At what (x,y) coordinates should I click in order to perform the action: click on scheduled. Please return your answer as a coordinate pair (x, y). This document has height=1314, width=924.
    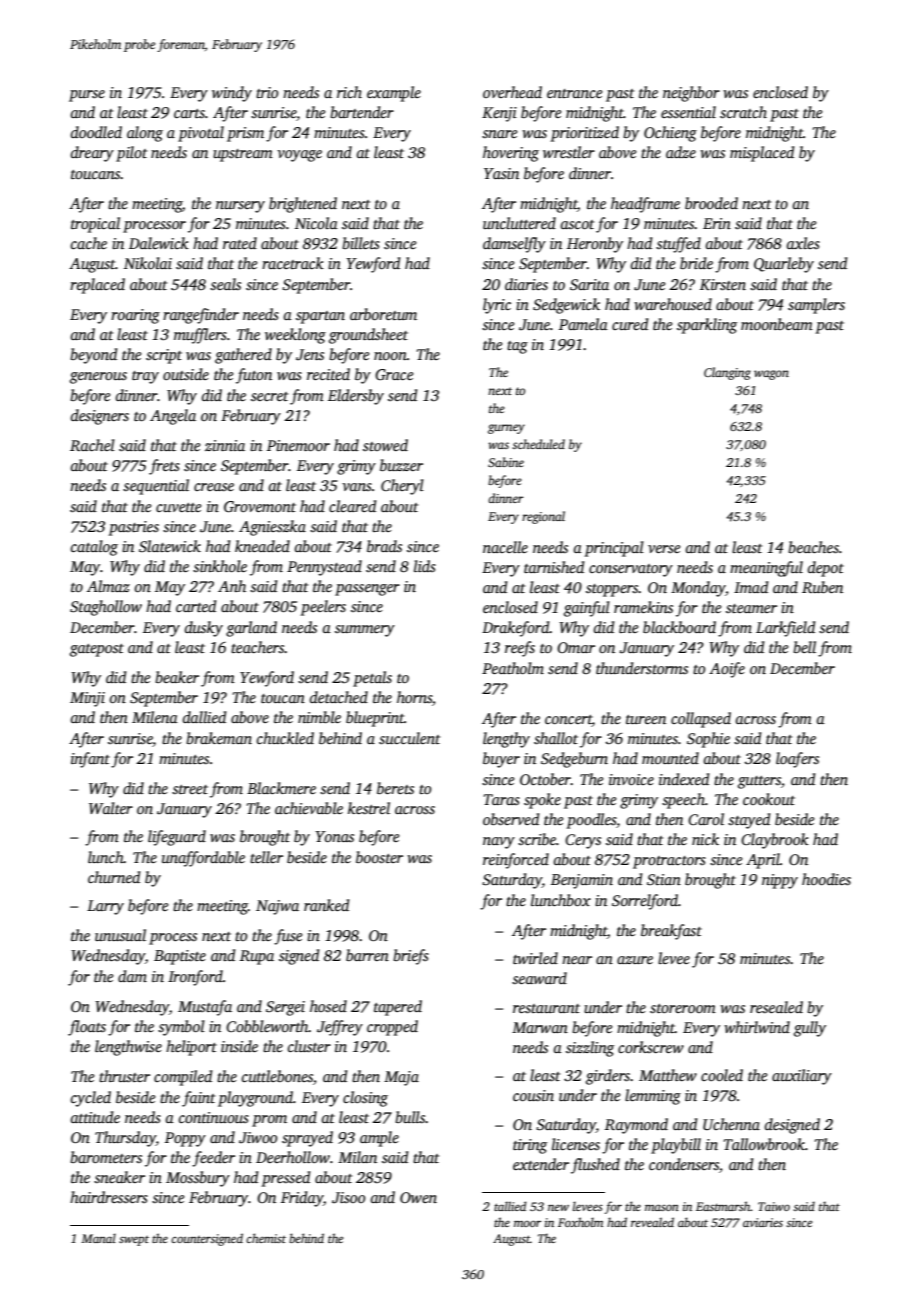
    Looking at the image, I should click on (538, 444).
